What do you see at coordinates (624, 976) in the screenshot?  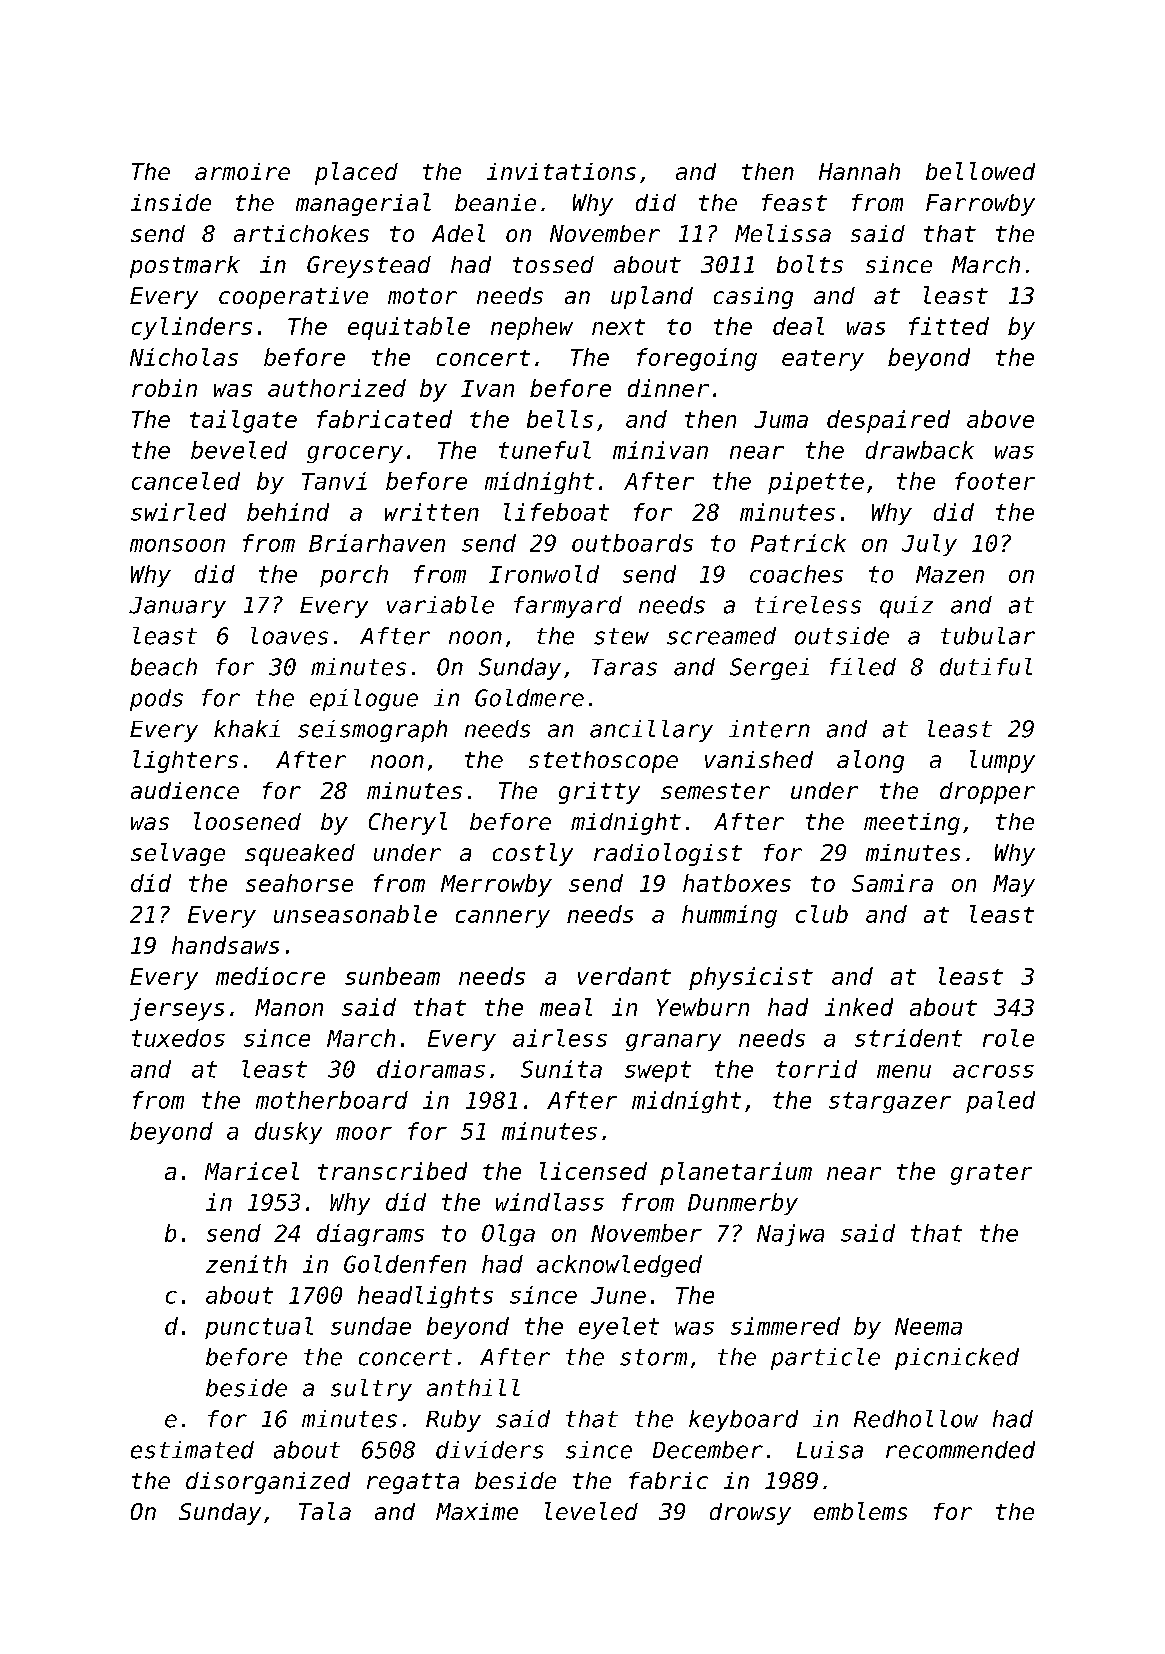 I see `verdant` at bounding box center [624, 976].
